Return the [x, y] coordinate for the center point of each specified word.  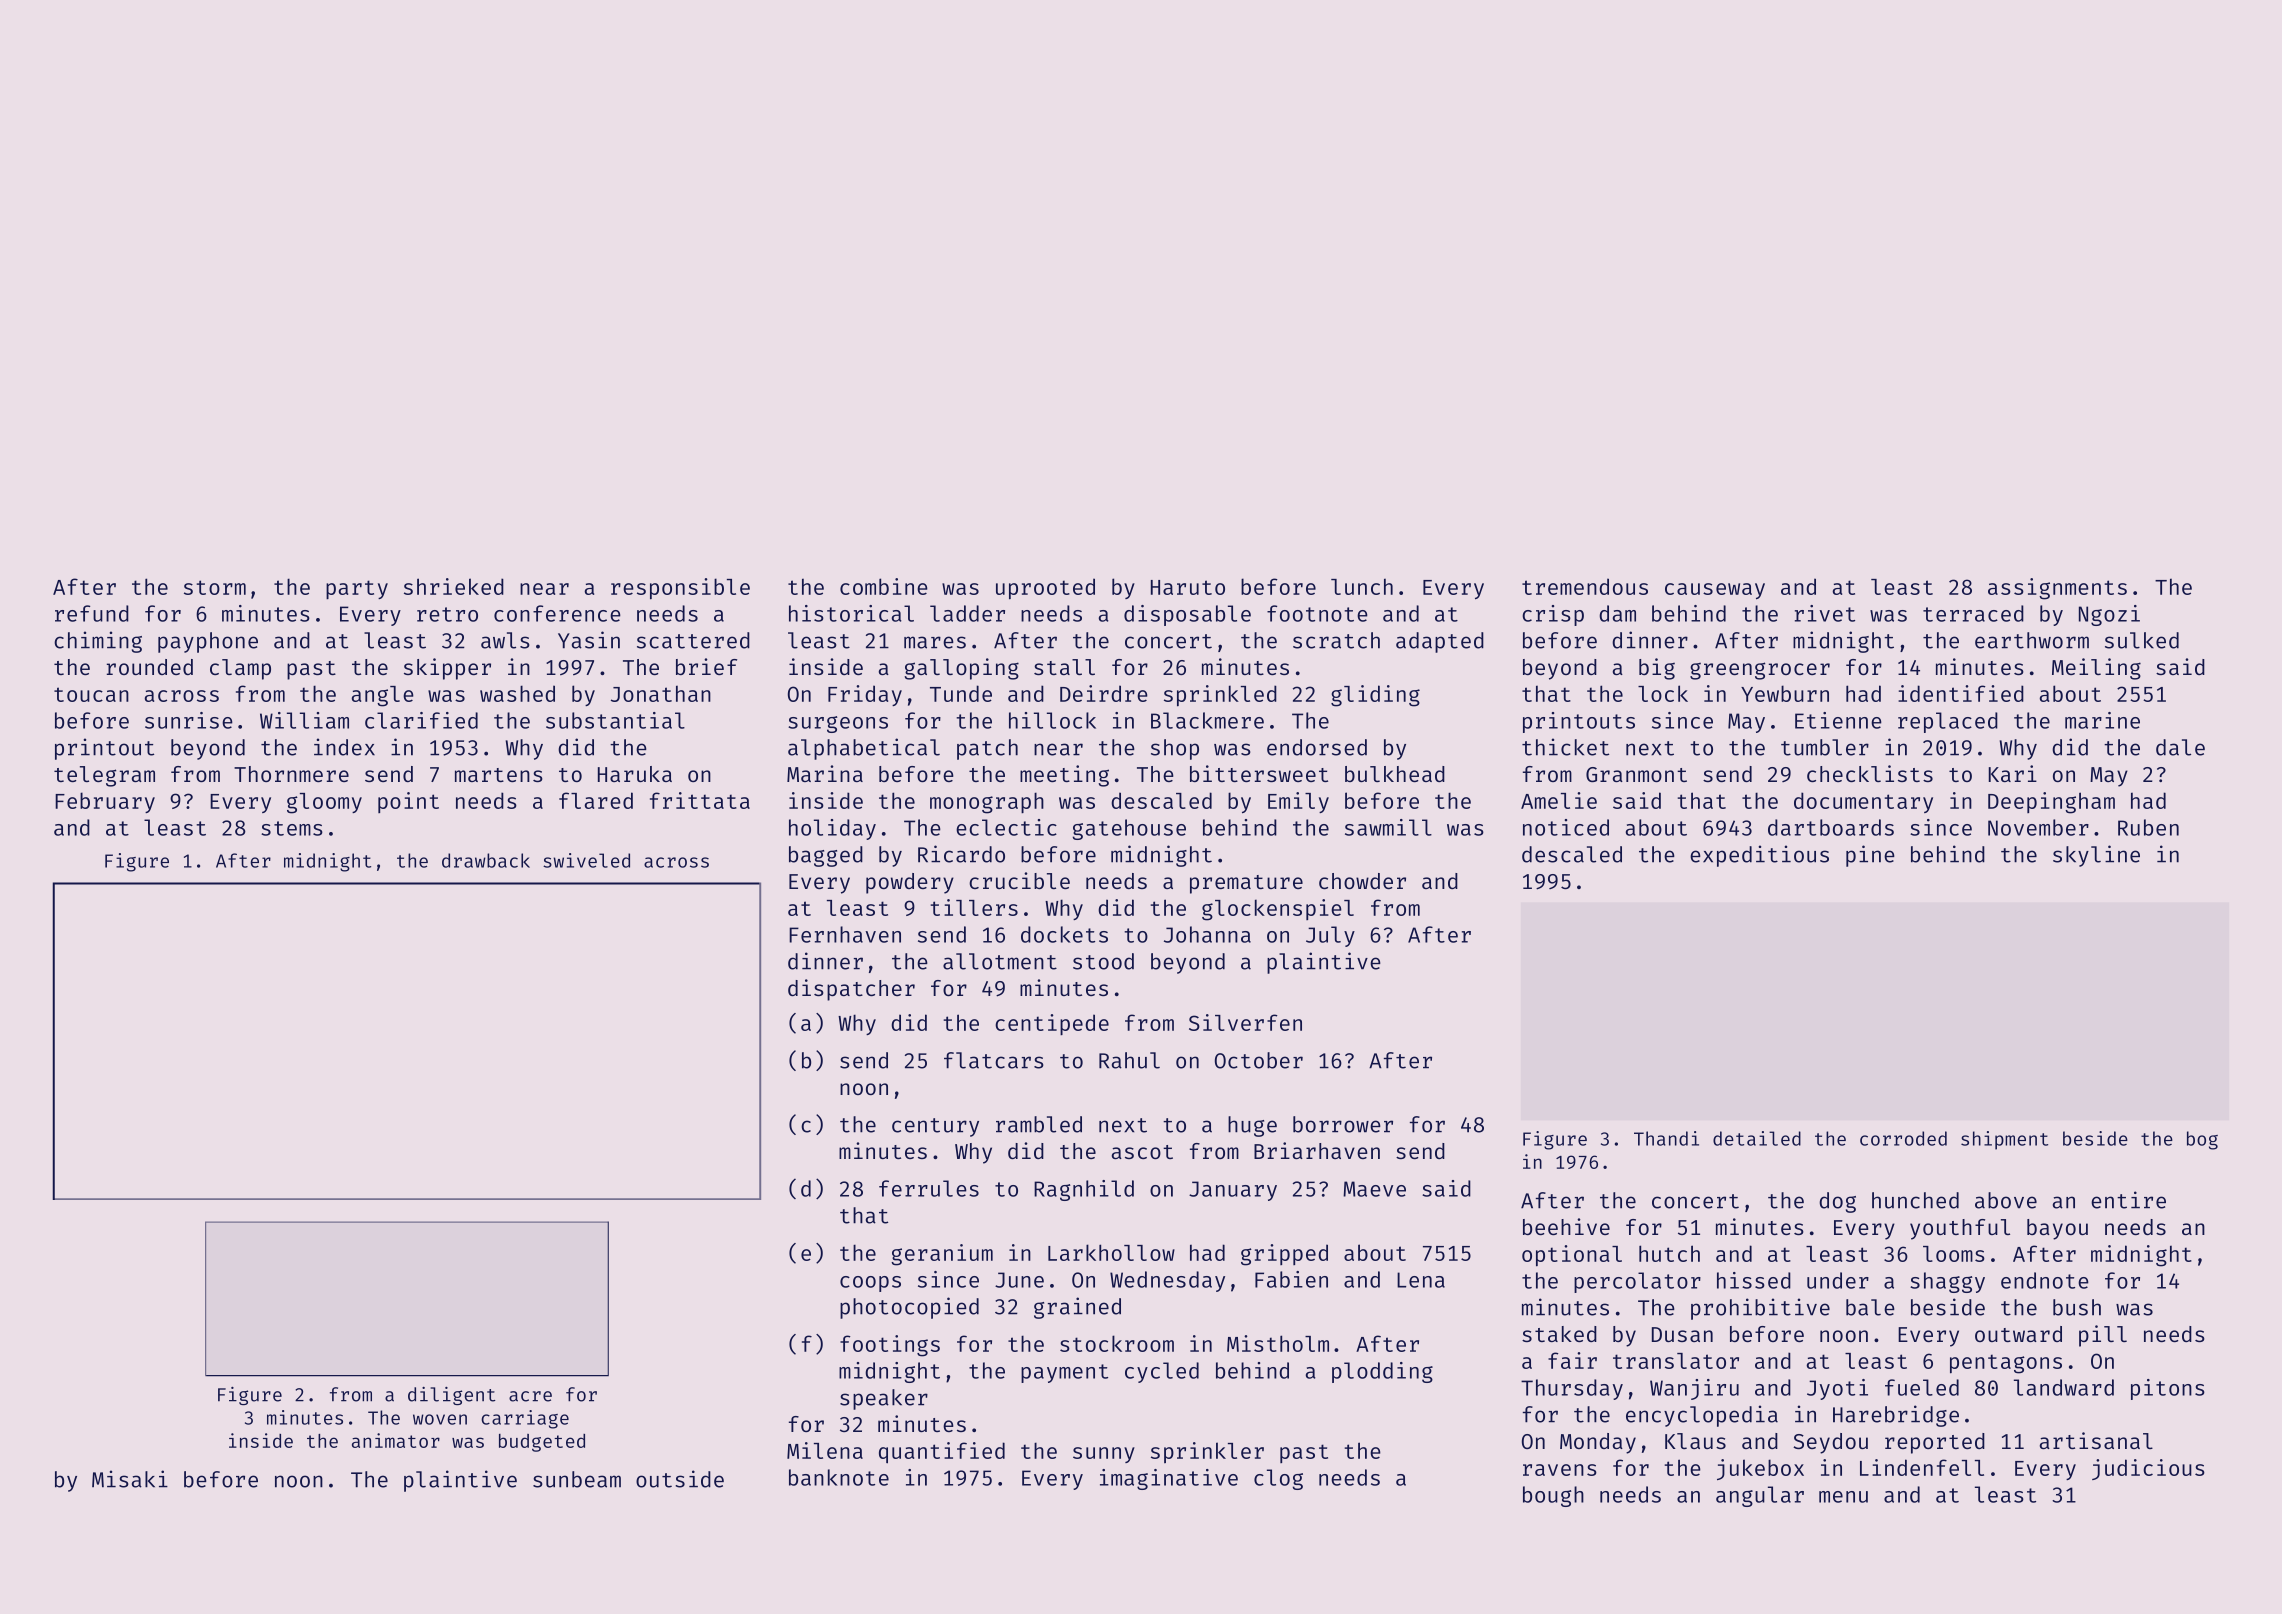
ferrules [929, 1188]
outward [2018, 1334]
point [408, 802]
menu [1843, 1497]
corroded [1903, 1138]
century [935, 1127]
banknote [839, 1477]
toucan [91, 694]
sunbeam [577, 1479]
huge [1252, 1126]
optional [1572, 1256]
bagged [826, 856]
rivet [1825, 613]
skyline [2096, 856]
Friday [865, 695]
